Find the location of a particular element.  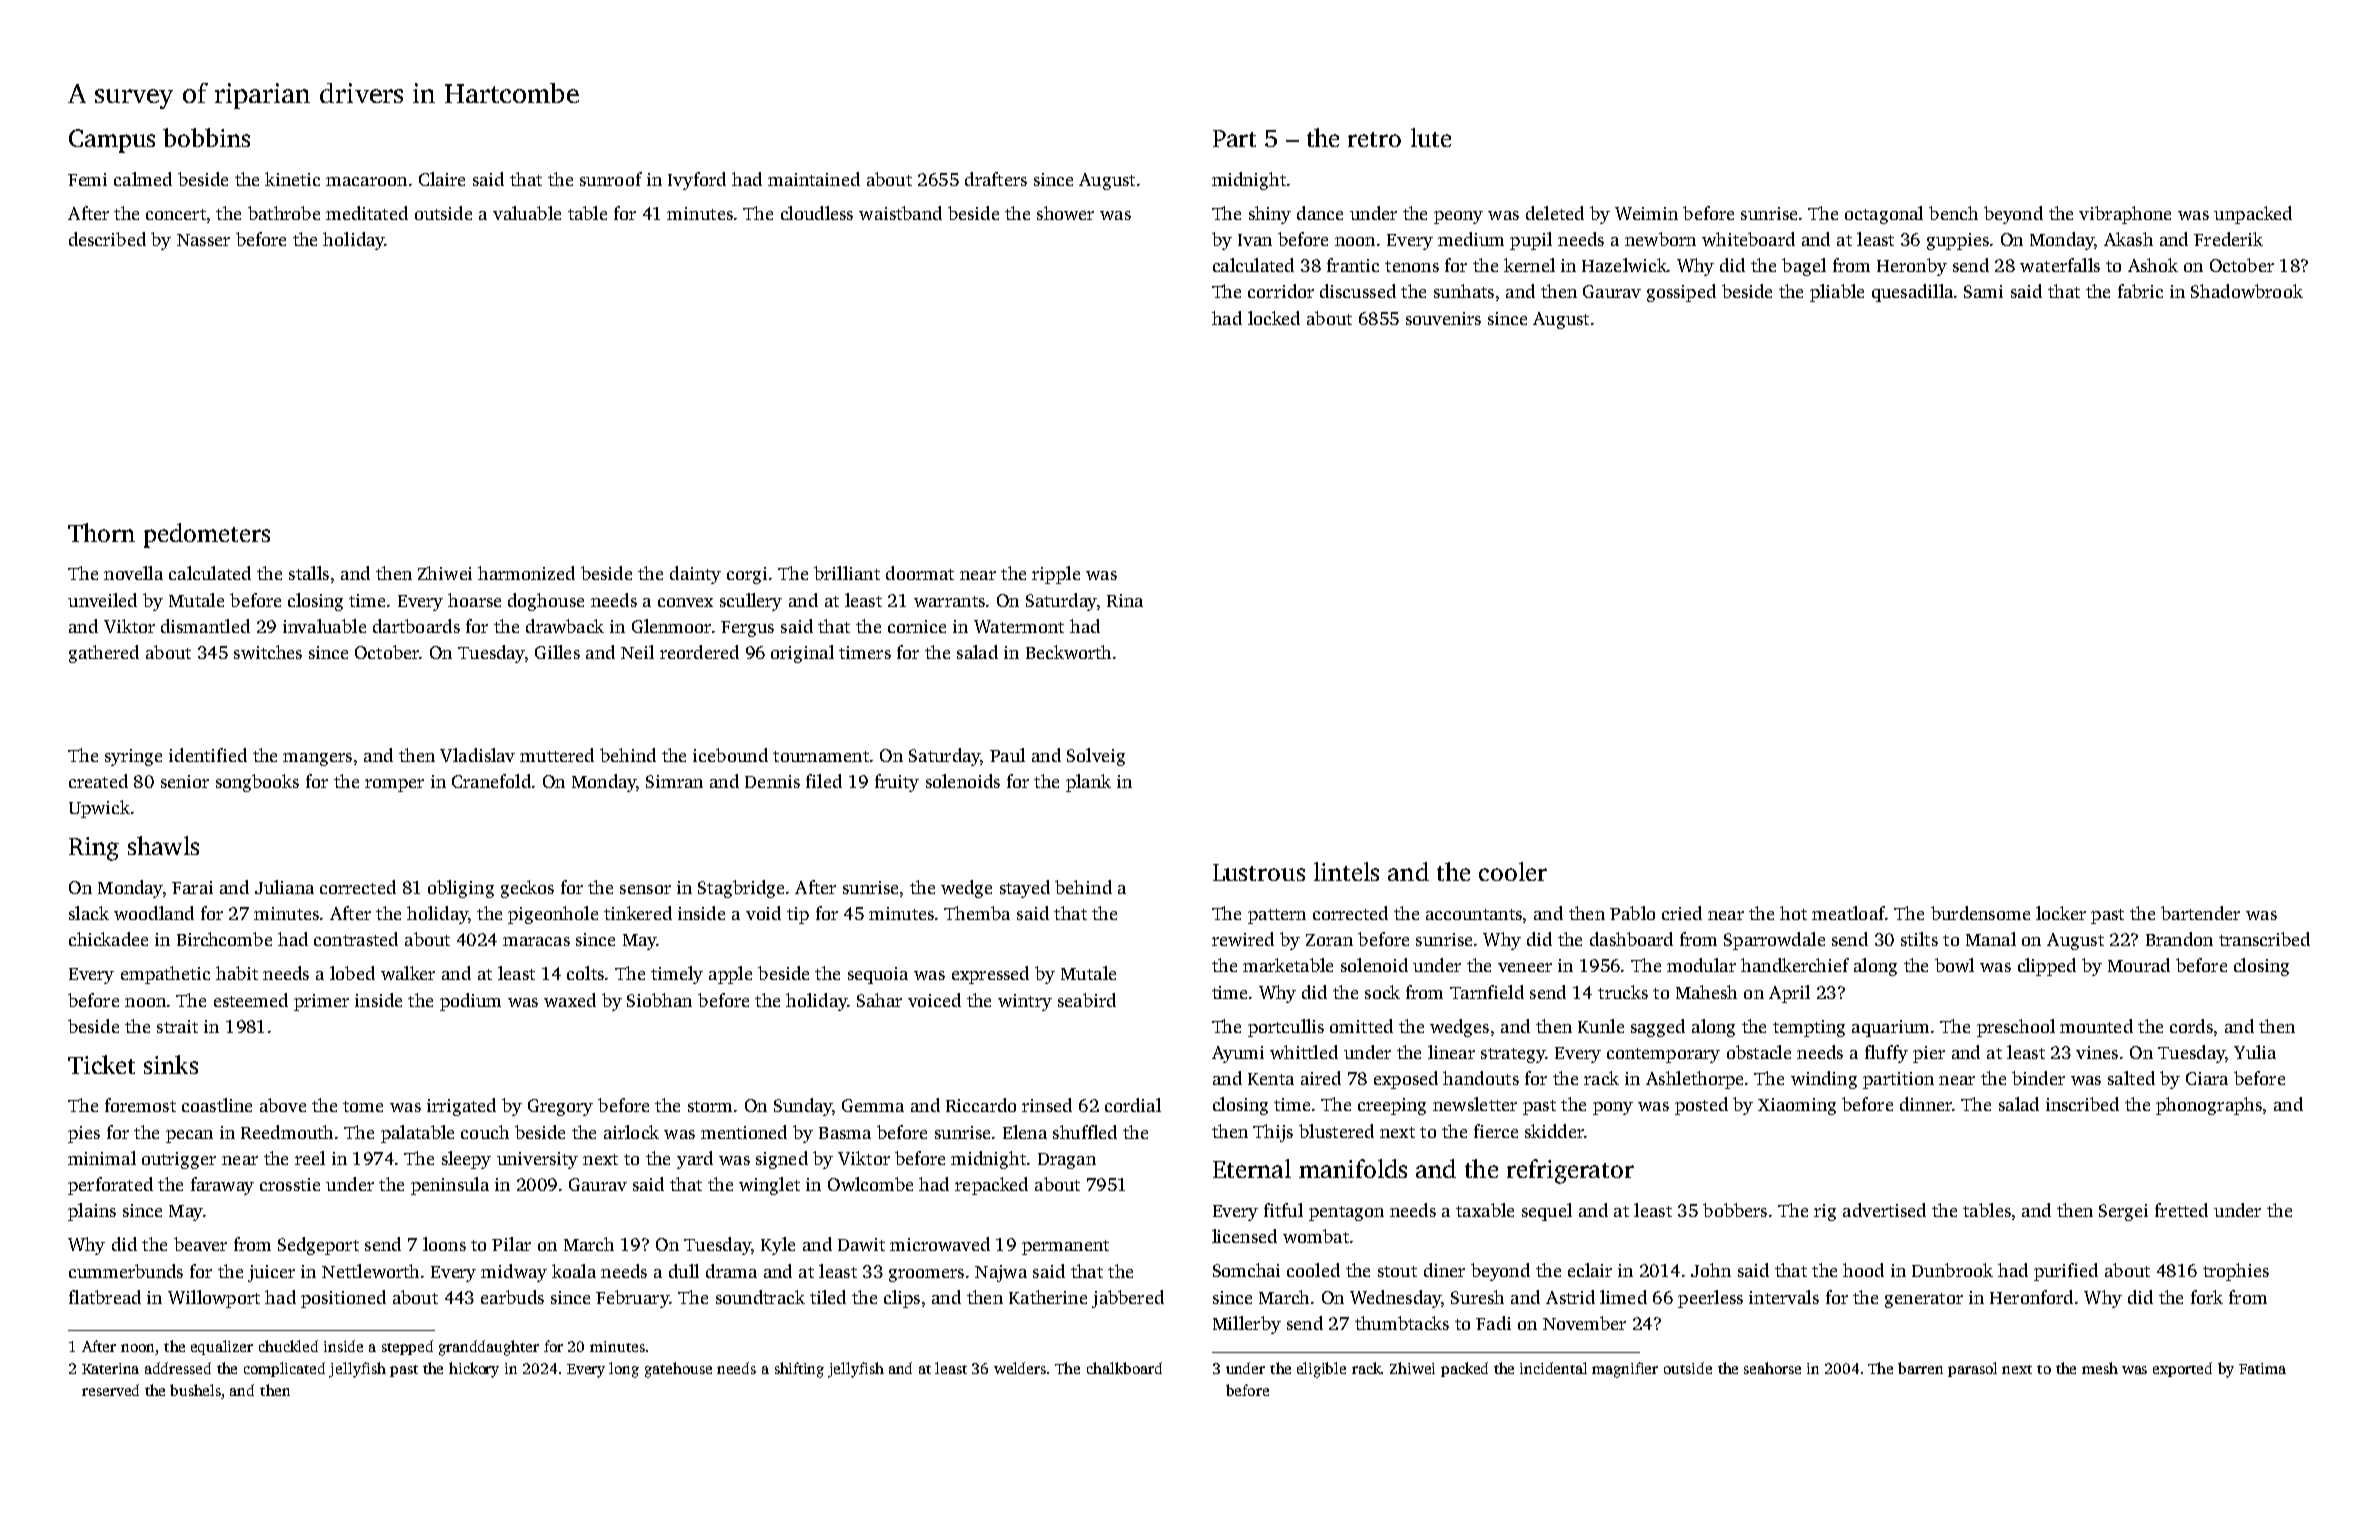

bobbins is located at coordinates (206, 137).
